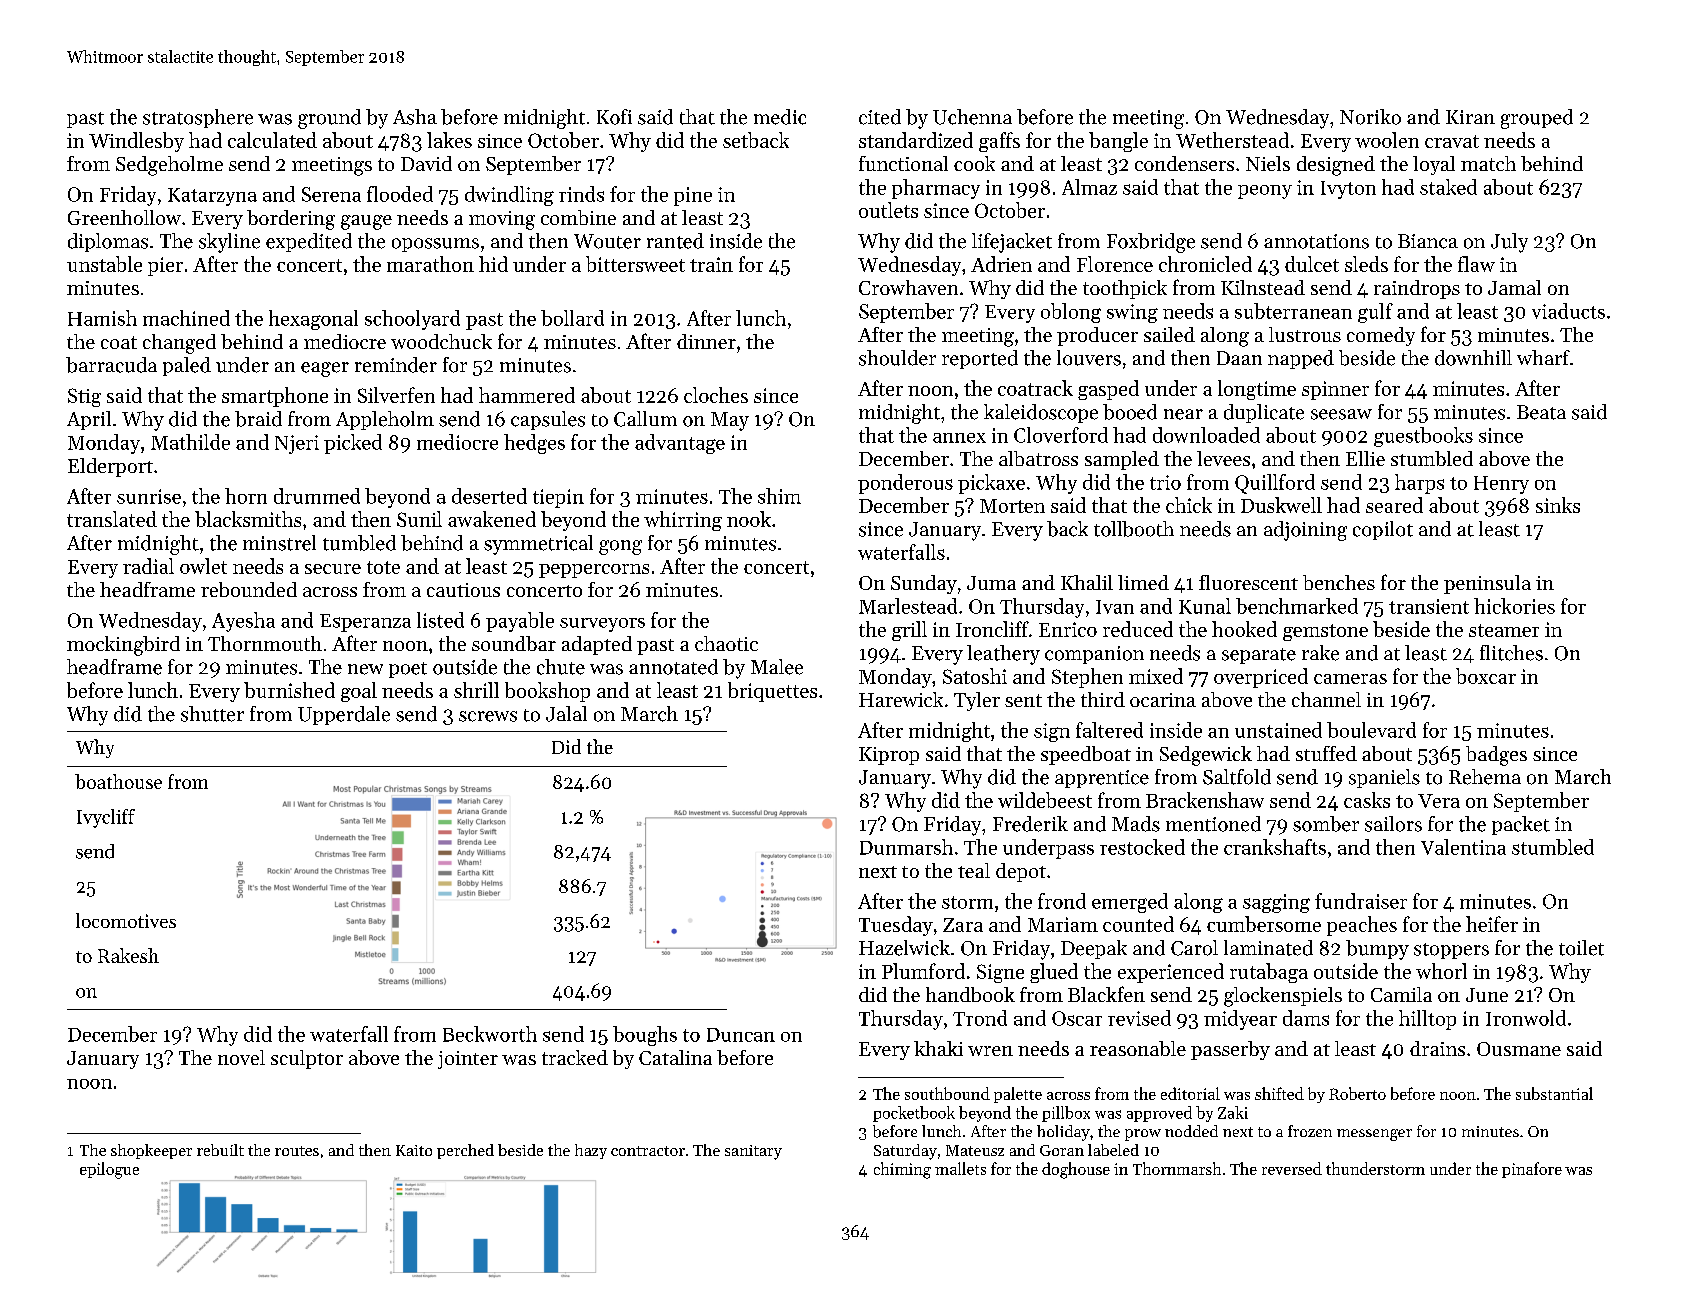 The height and width of the image is (1300, 1682). What do you see at coordinates (313, 320) in the image?
I see `hexagonal` at bounding box center [313, 320].
